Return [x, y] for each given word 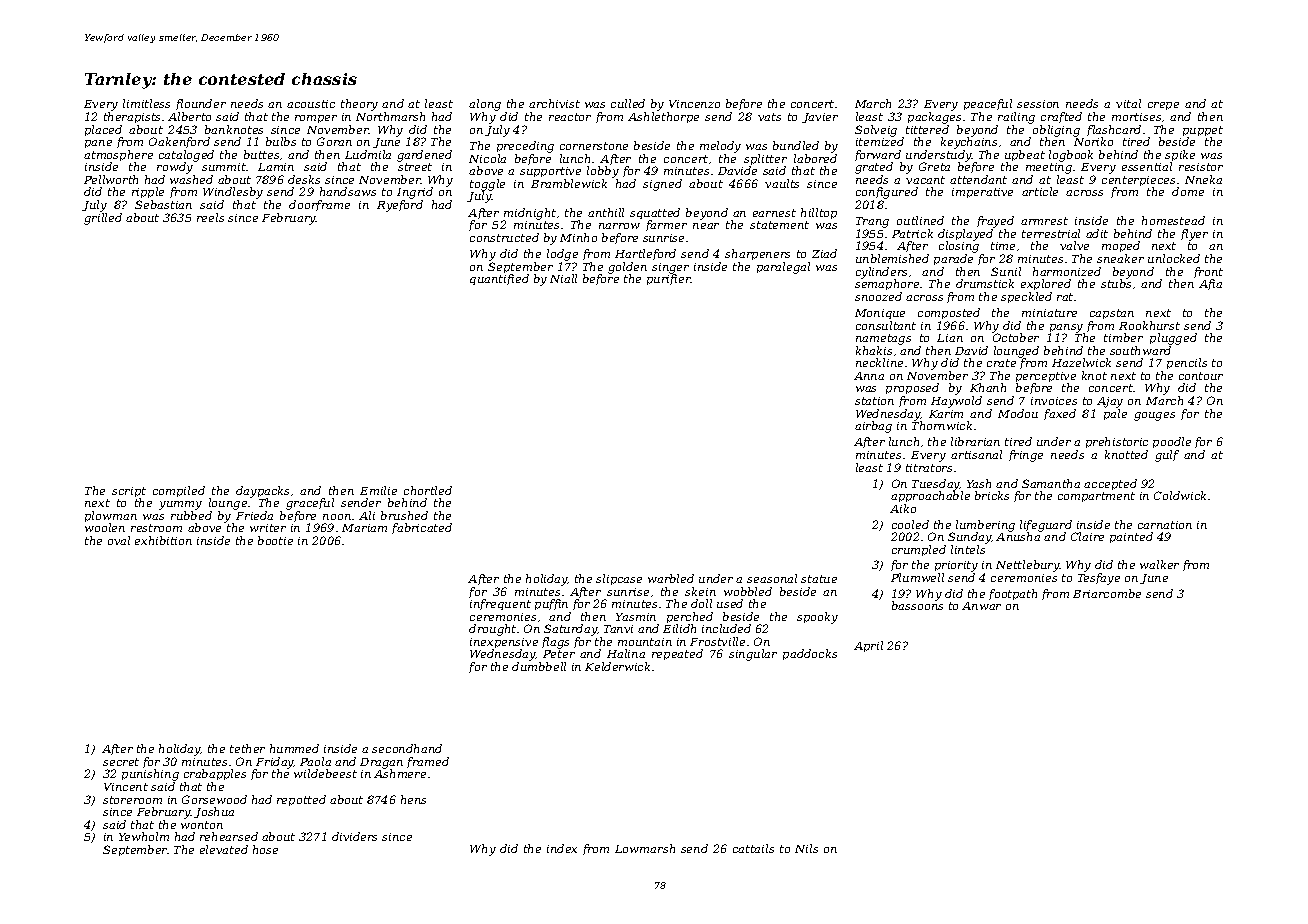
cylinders [881, 273]
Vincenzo [694, 104]
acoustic [311, 104]
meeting [1049, 168]
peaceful [988, 104]
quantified [499, 279]
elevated [224, 849]
